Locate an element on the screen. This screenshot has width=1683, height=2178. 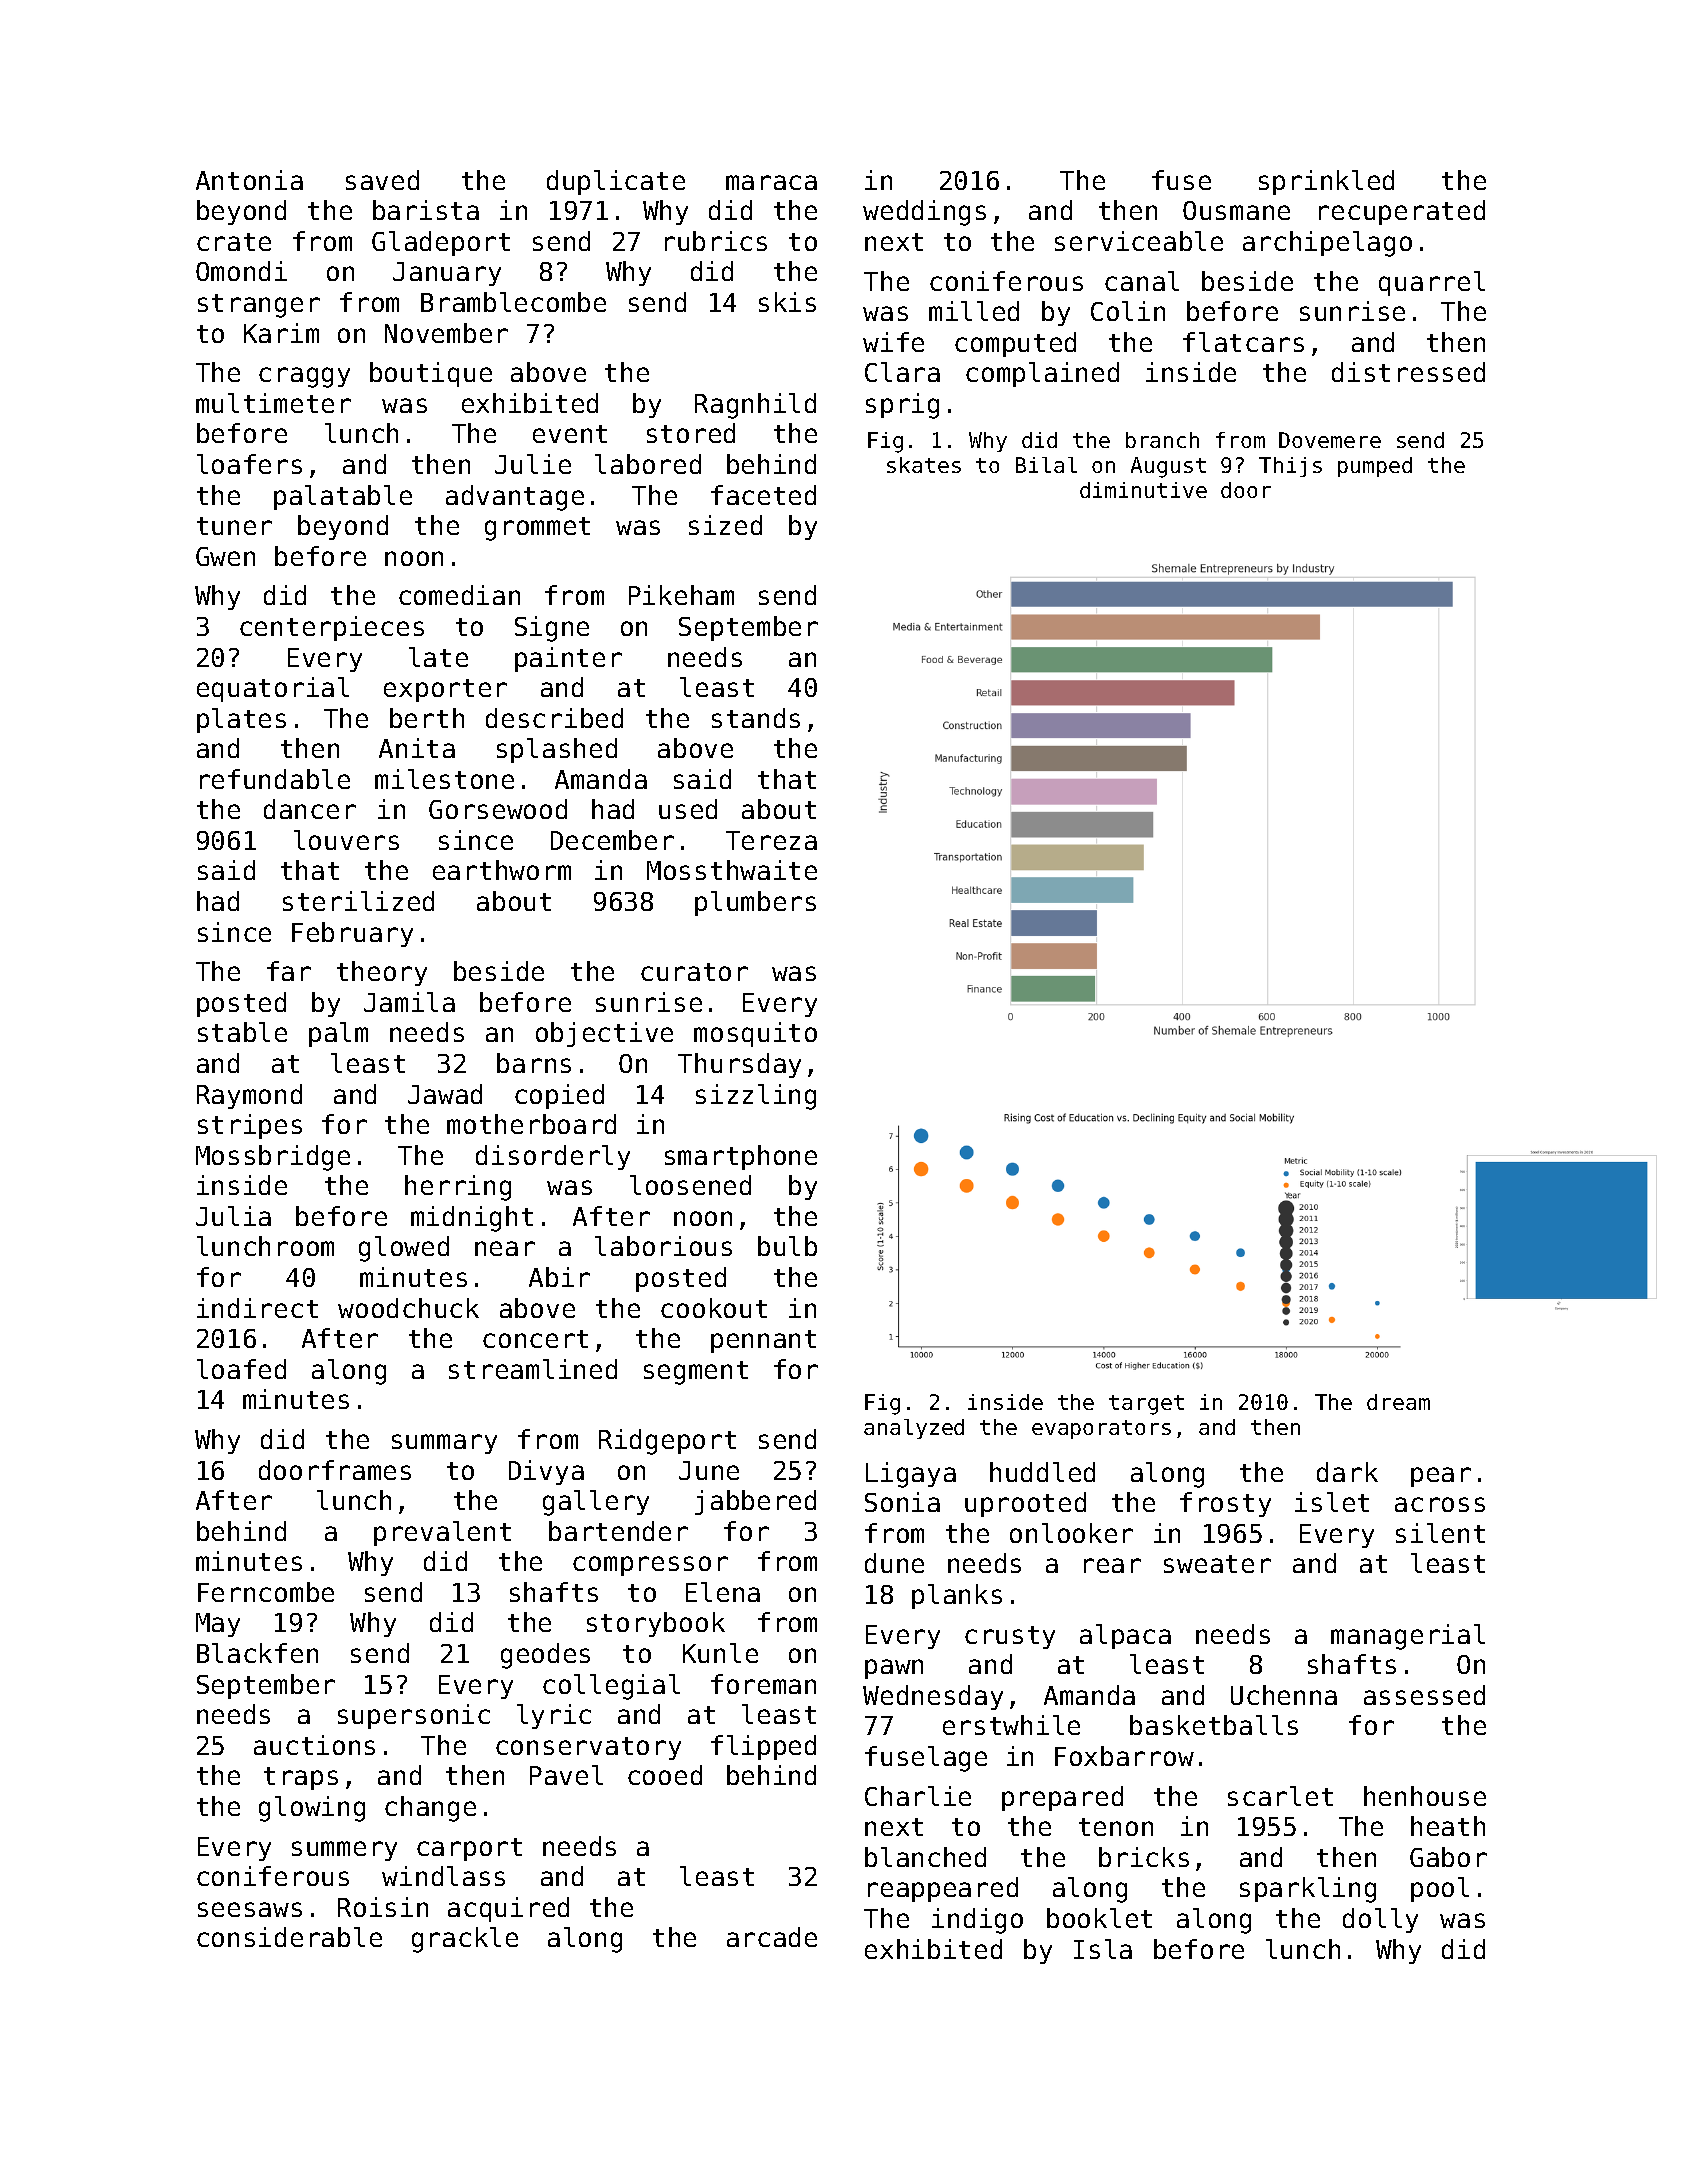
pumped is located at coordinates (1375, 467).
